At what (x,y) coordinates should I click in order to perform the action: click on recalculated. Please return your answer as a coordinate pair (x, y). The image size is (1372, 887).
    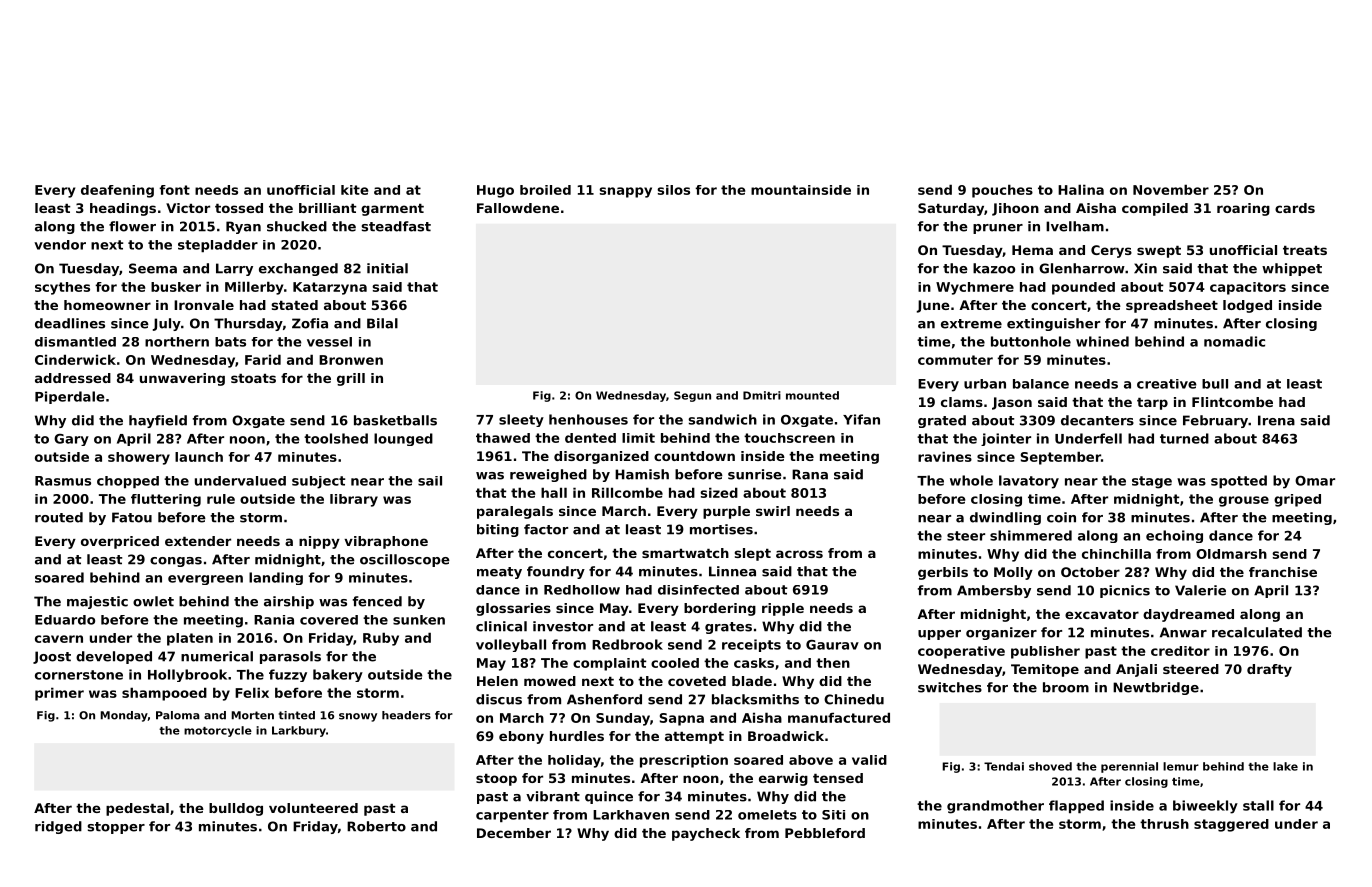
    Looking at the image, I should click on (1257, 632).
